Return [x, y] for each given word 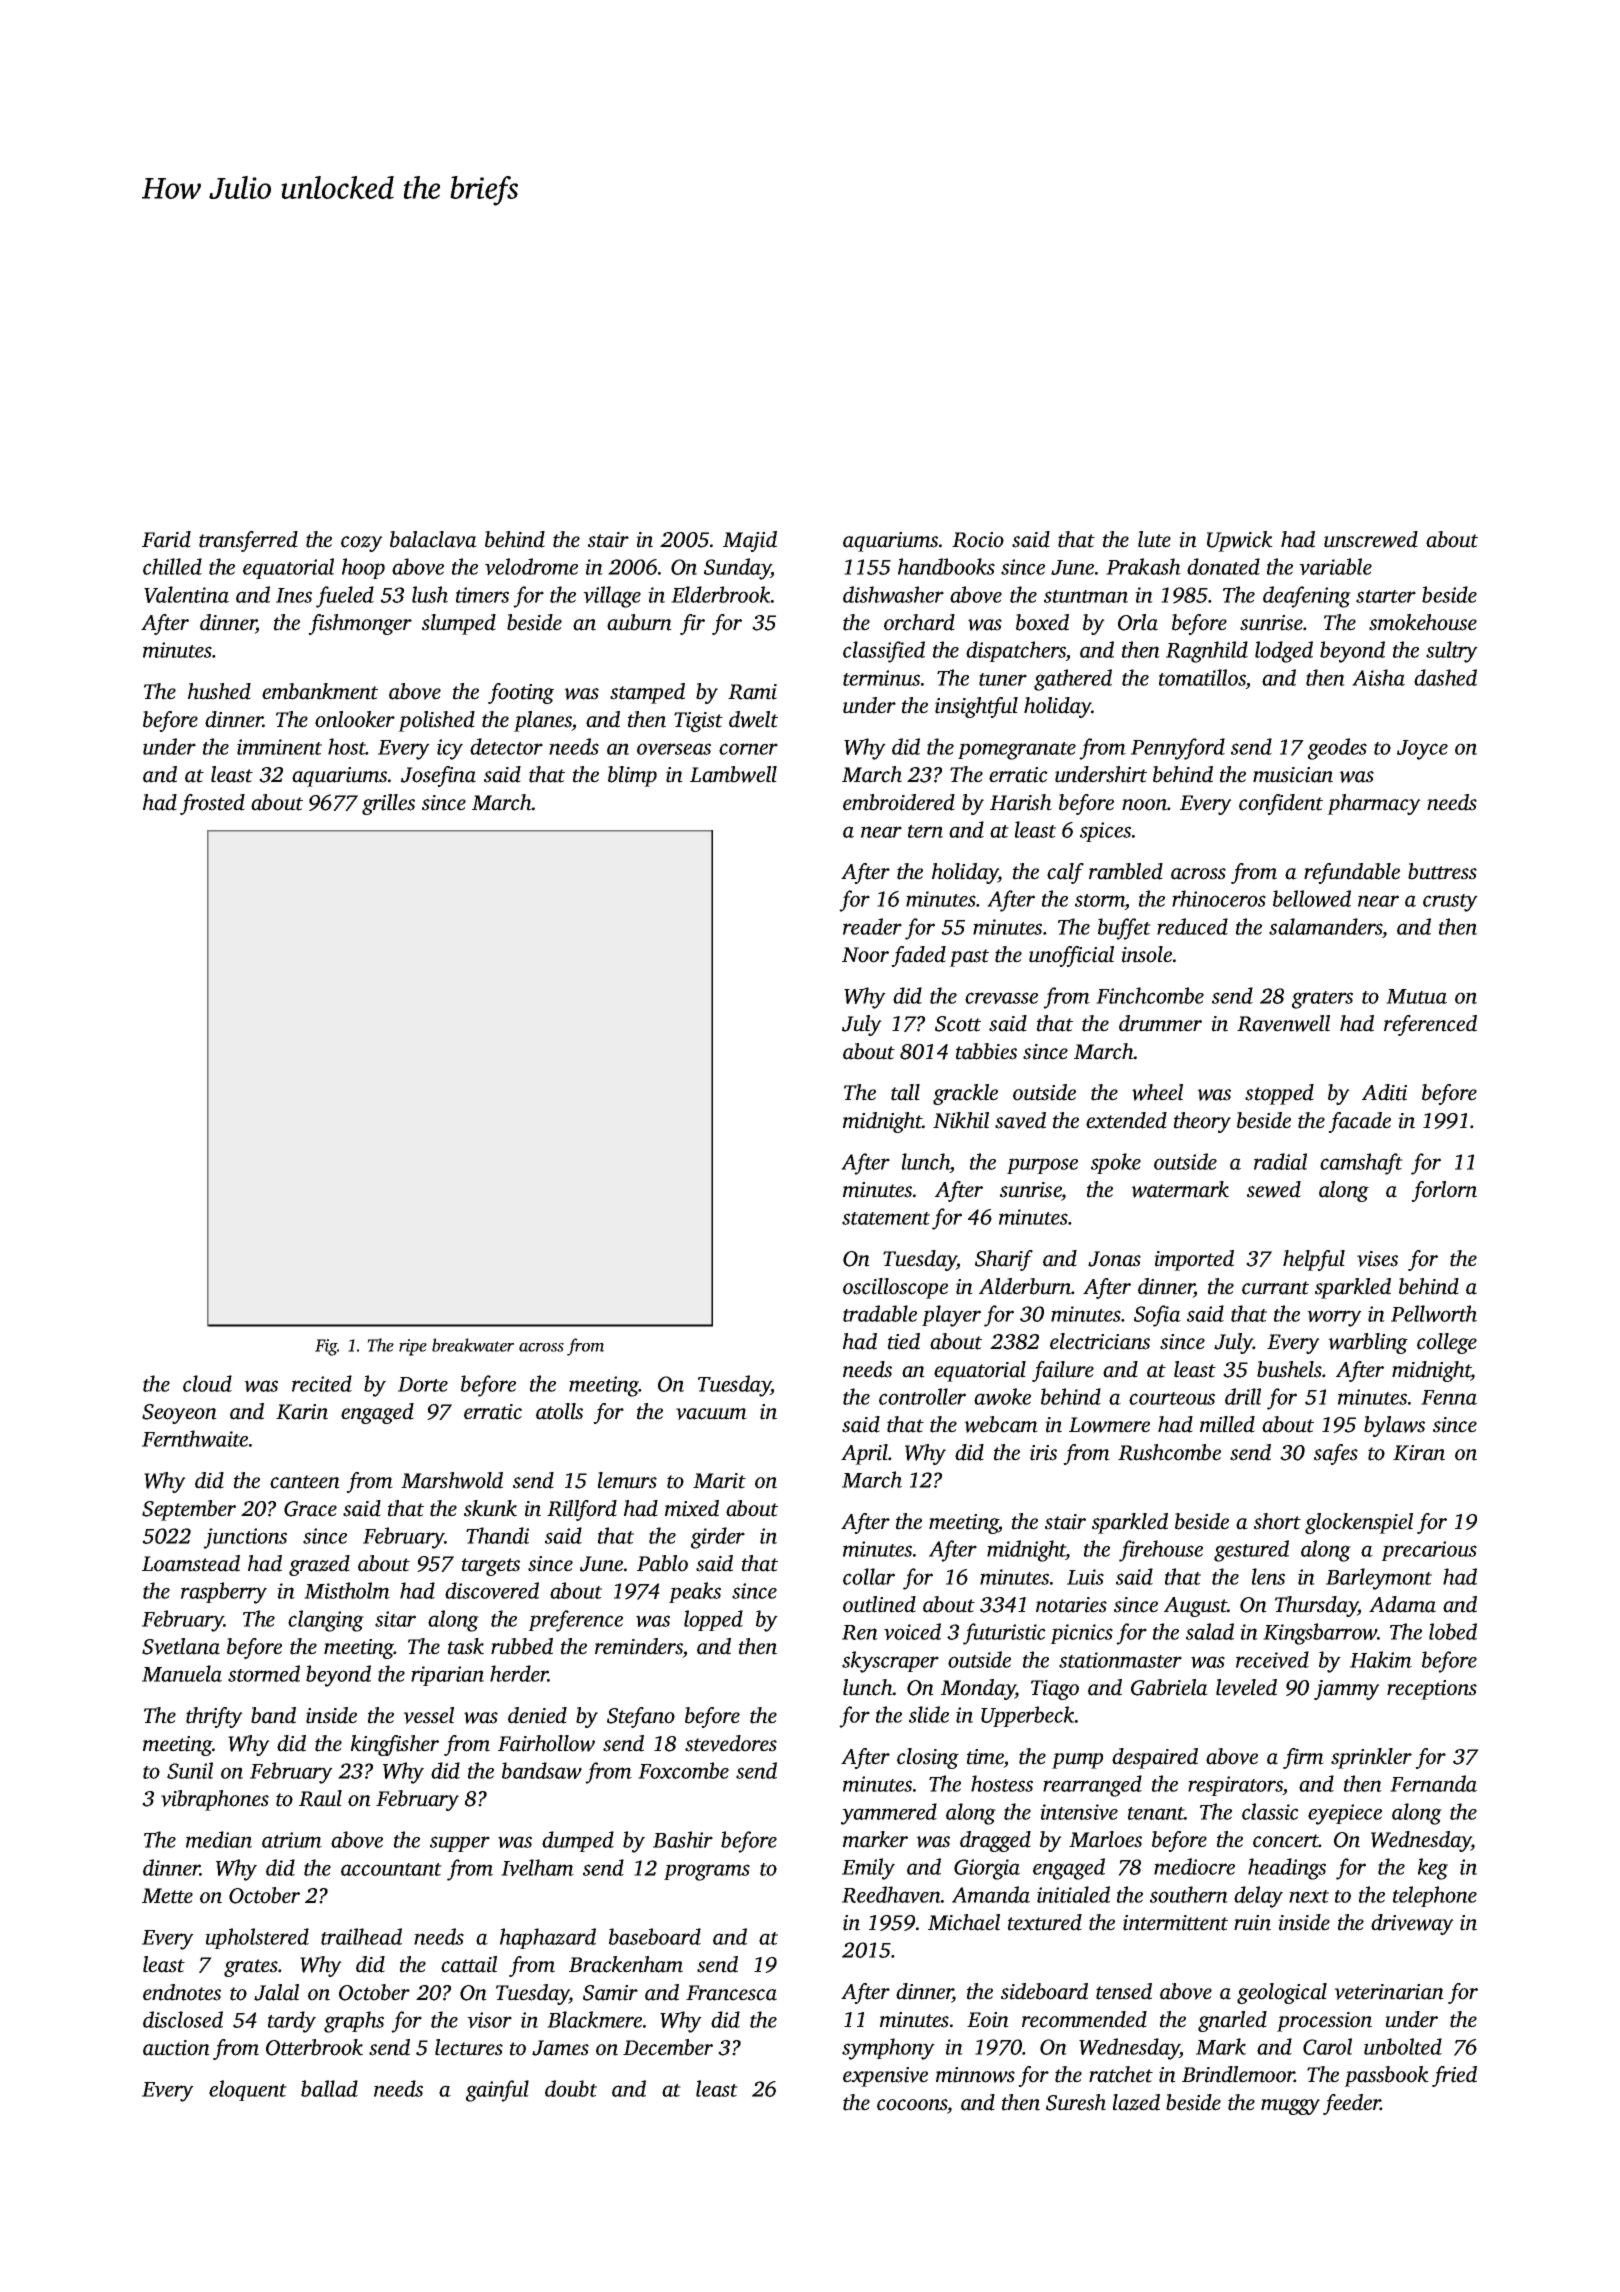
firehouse [1161, 1551]
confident [1281, 804]
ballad [329, 2088]
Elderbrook [721, 594]
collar [869, 1576]
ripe [413, 1347]
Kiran [1419, 1453]
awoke [1002, 1396]
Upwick [1240, 541]
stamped [647, 693]
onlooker [355, 719]
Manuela [182, 1673]
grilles [388, 804]
